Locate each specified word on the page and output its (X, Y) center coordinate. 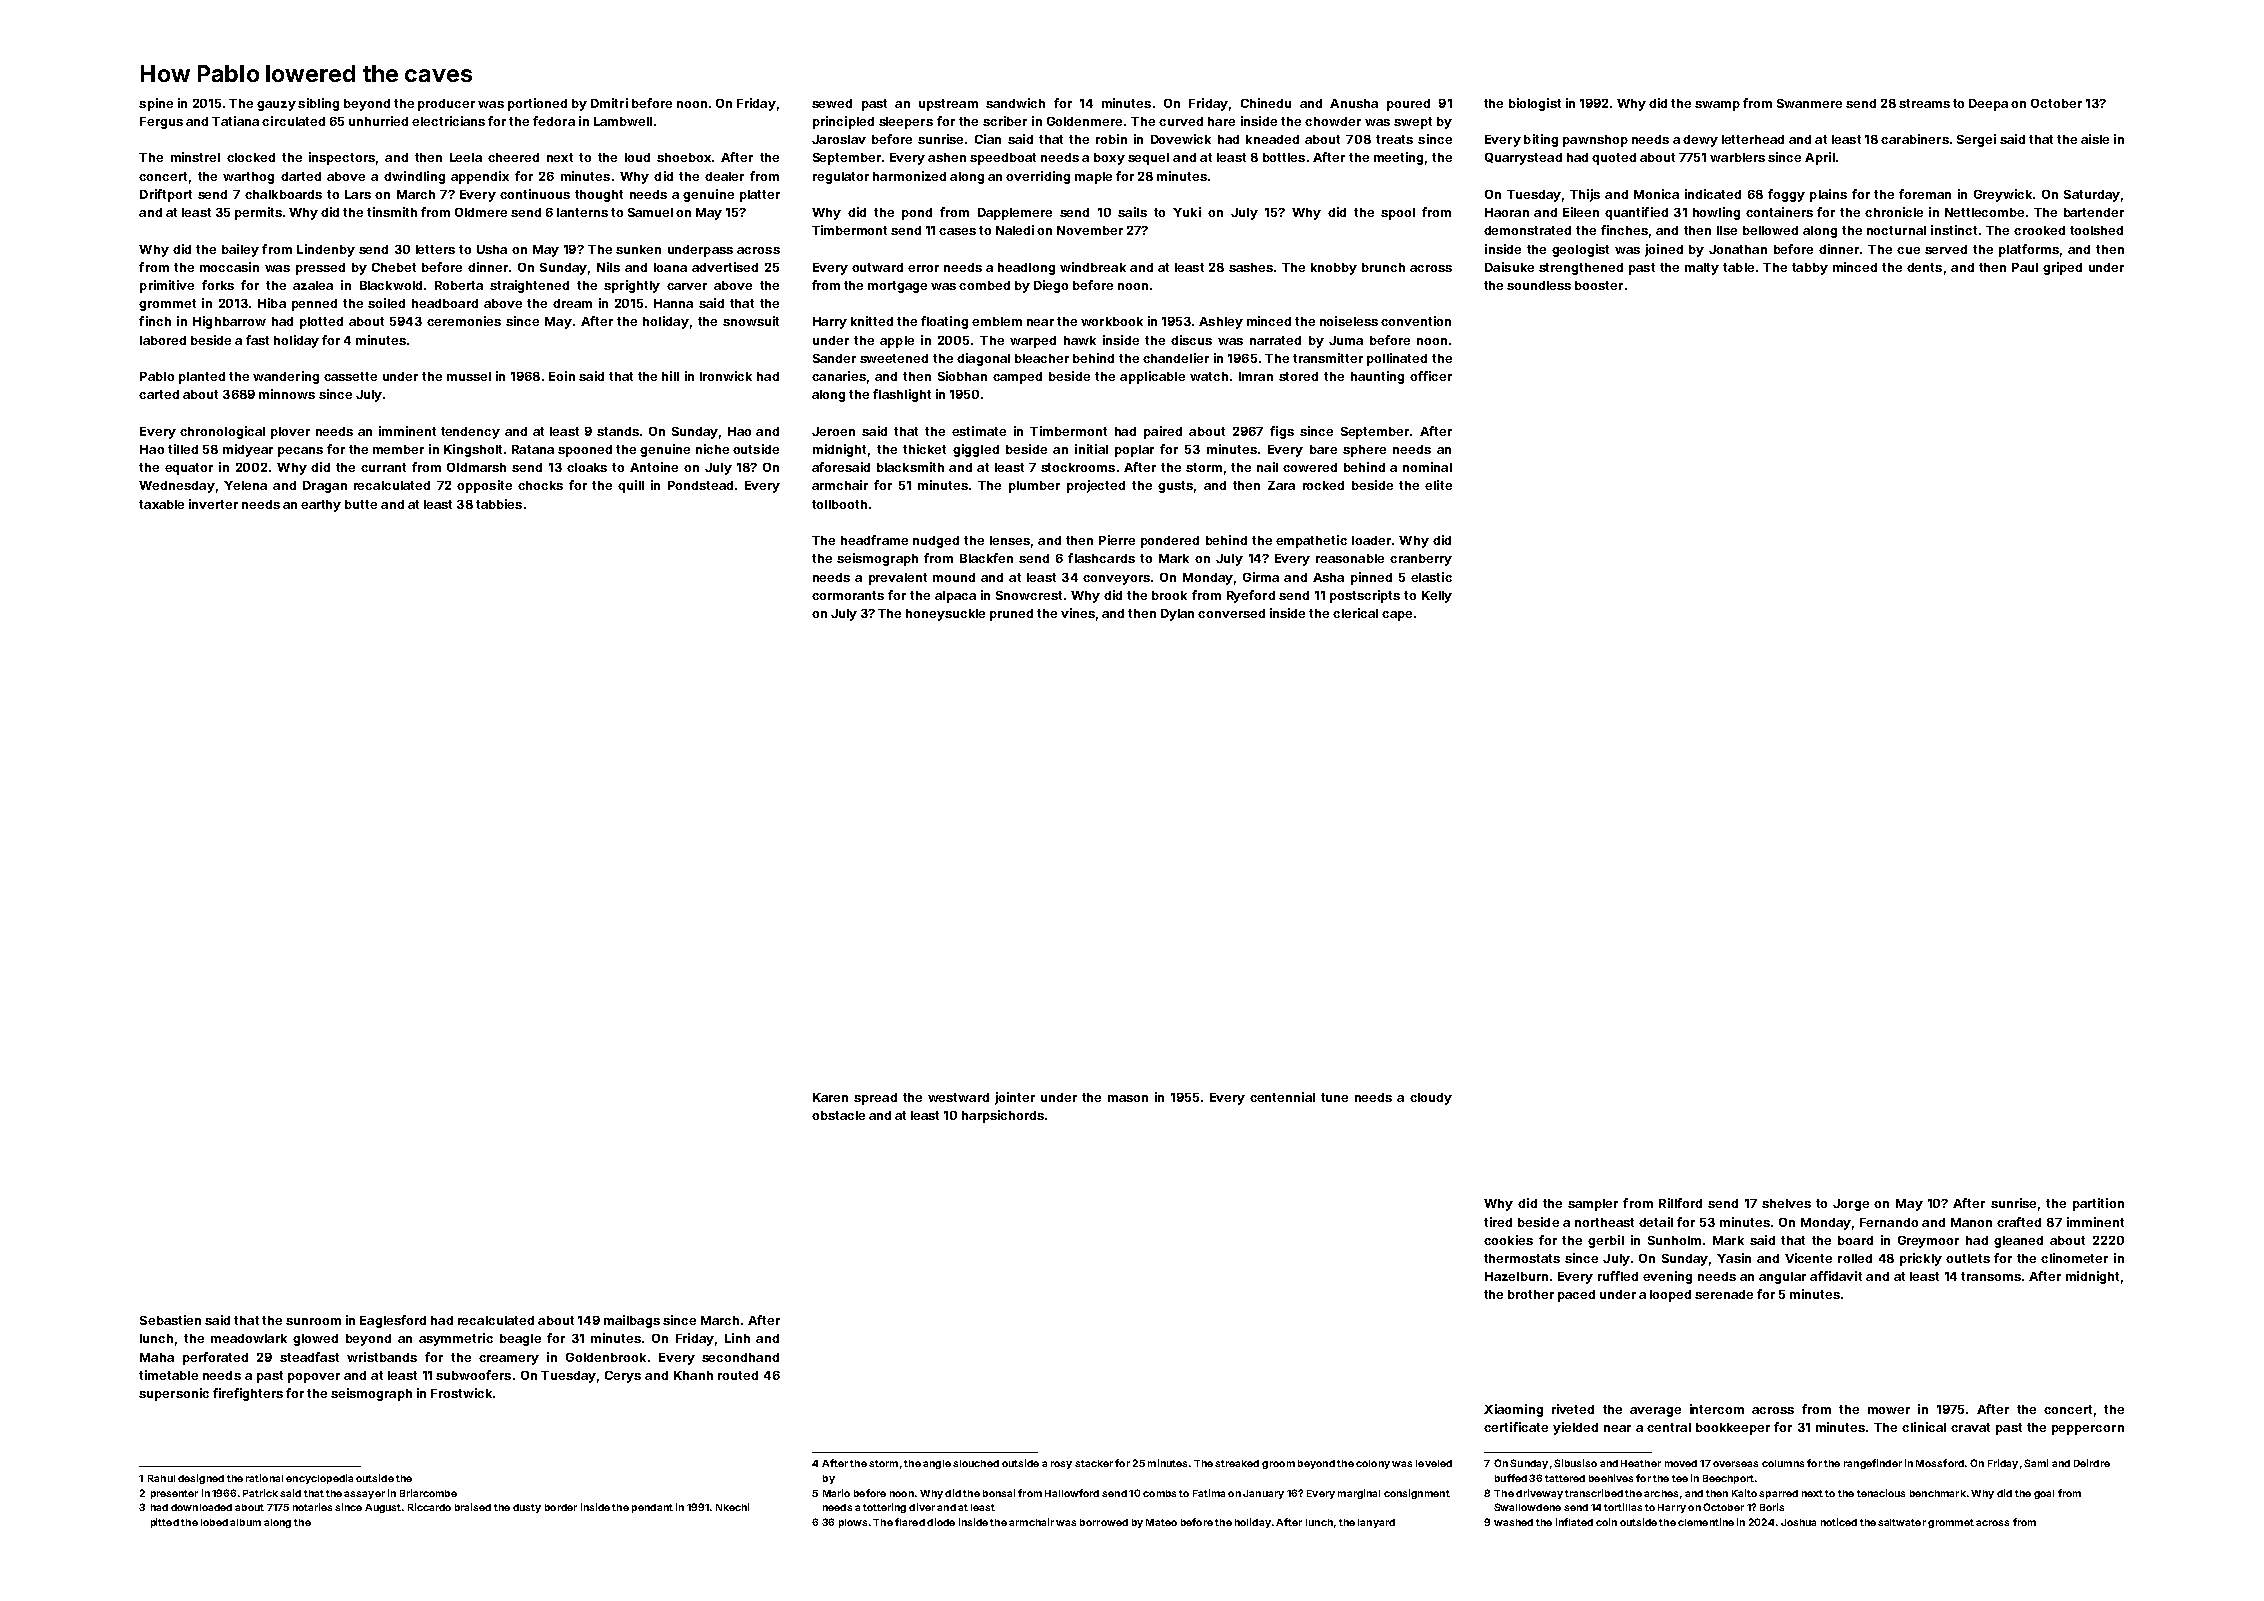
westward (958, 1097)
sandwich (1015, 103)
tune (1334, 1097)
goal (2044, 1494)
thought (599, 196)
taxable (161, 504)
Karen (830, 1097)
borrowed (1104, 1522)
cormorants (848, 595)
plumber (1034, 487)
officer (1431, 376)
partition (2098, 1204)
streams (1924, 103)
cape (1397, 616)
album (245, 1522)
